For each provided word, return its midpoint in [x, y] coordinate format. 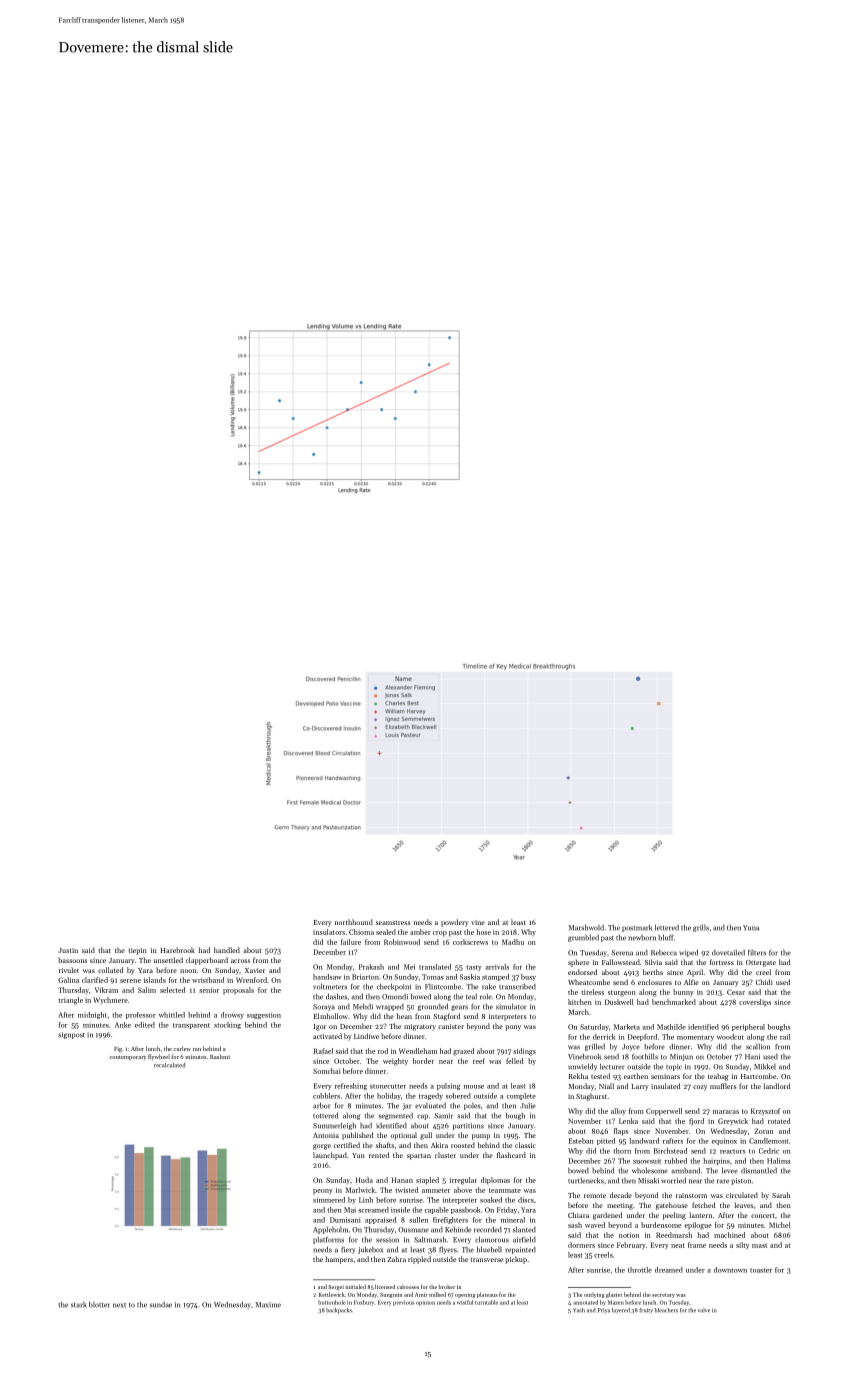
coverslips [755, 1003]
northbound [354, 922]
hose [483, 932]
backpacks [339, 1311]
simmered [329, 1200]
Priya [604, 1311]
